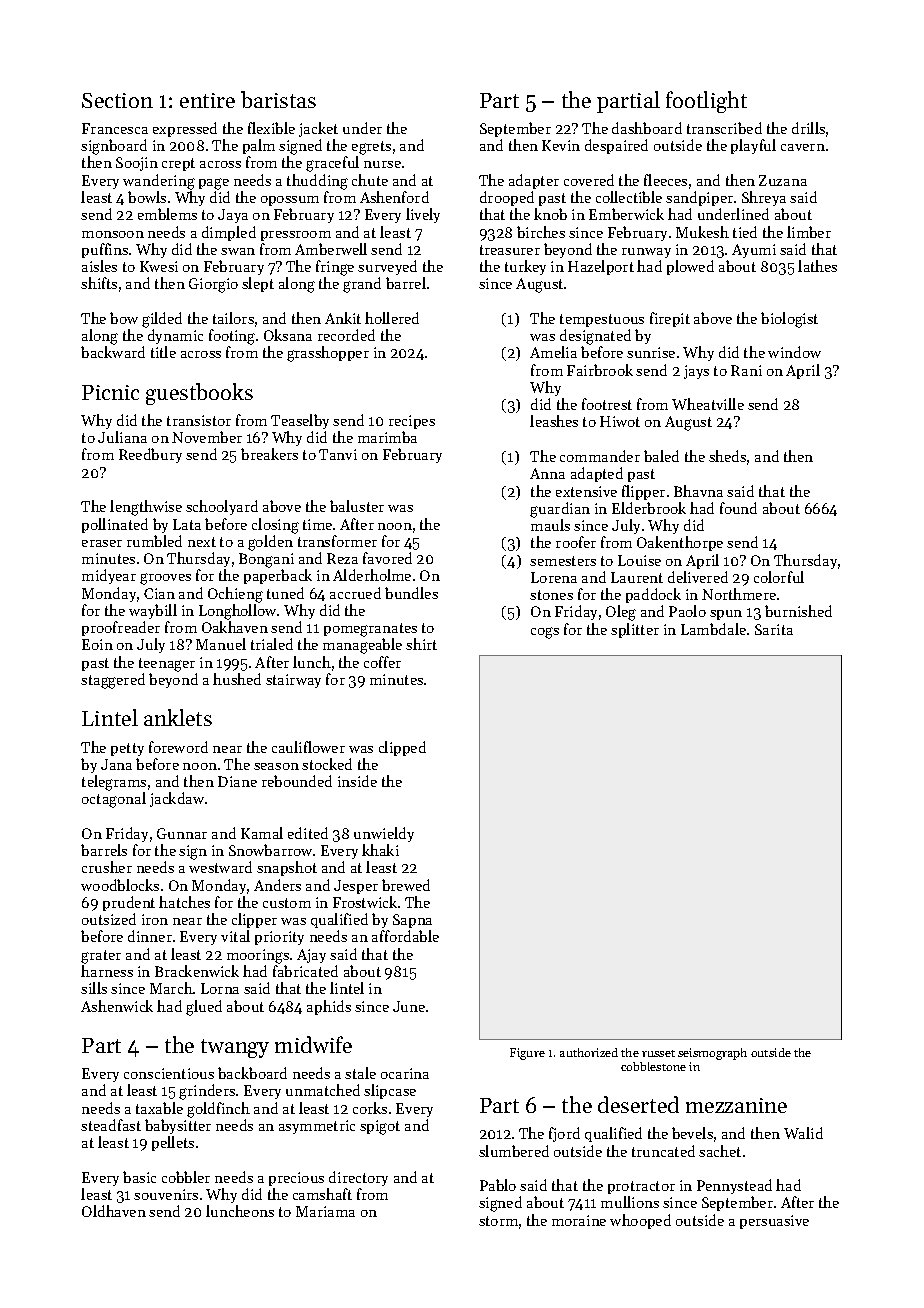  I want to click on Mukesh, so click(702, 232).
